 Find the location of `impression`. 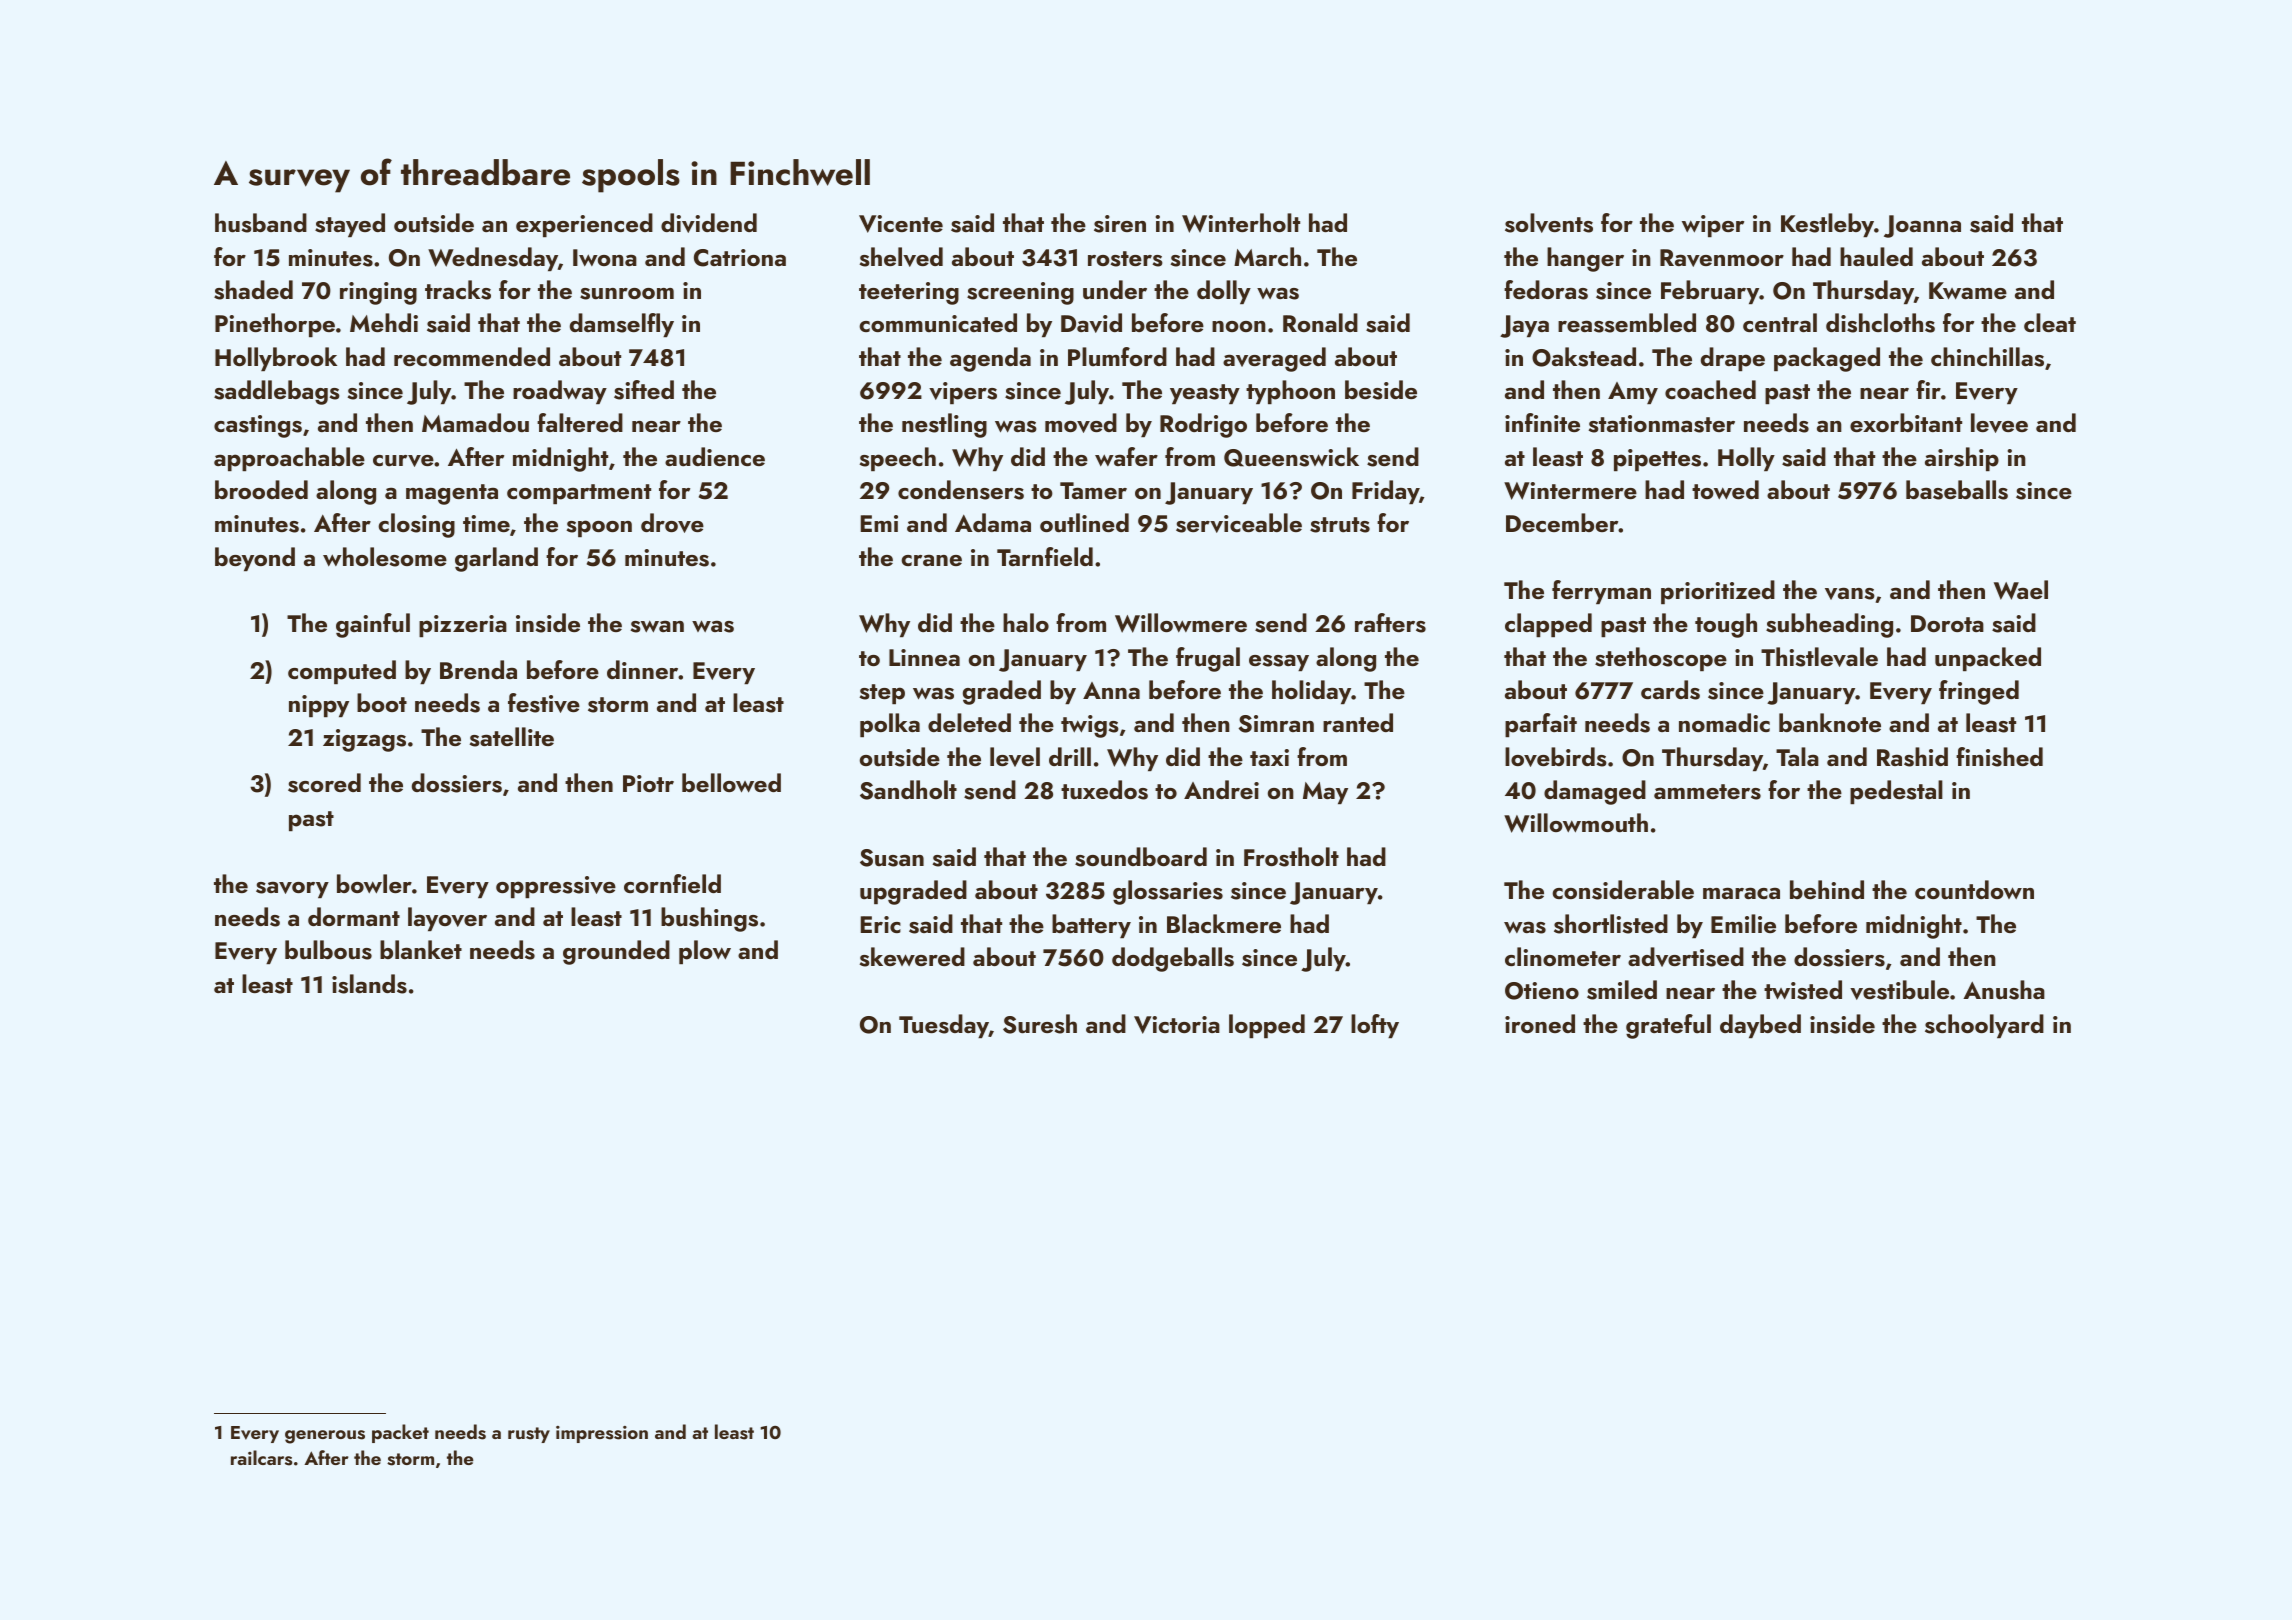

impression is located at coordinates (602, 1434).
